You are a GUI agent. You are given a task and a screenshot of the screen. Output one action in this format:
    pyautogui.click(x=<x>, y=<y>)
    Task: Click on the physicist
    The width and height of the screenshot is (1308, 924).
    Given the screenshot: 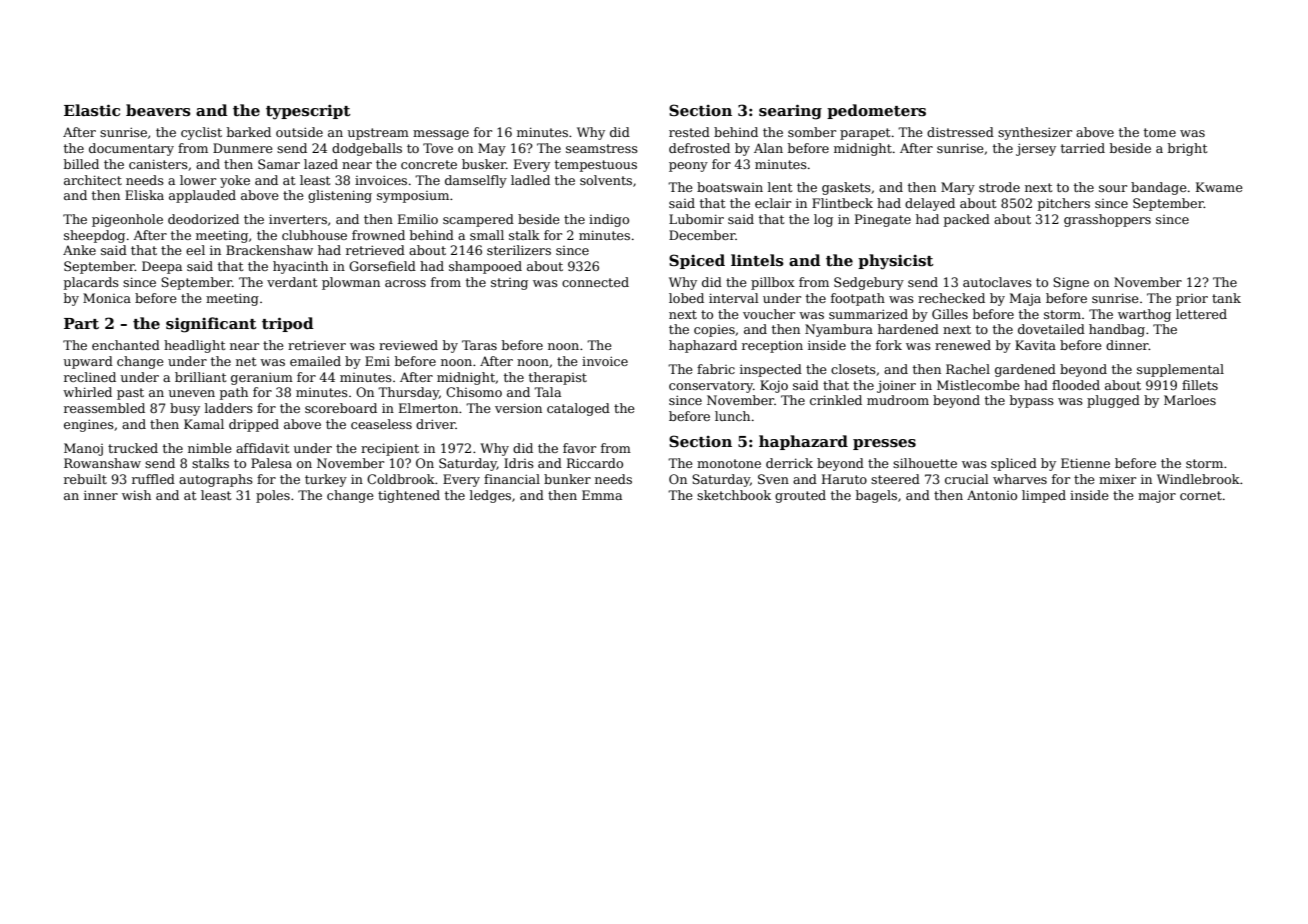 What is the action you would take?
    pyautogui.click(x=896, y=262)
